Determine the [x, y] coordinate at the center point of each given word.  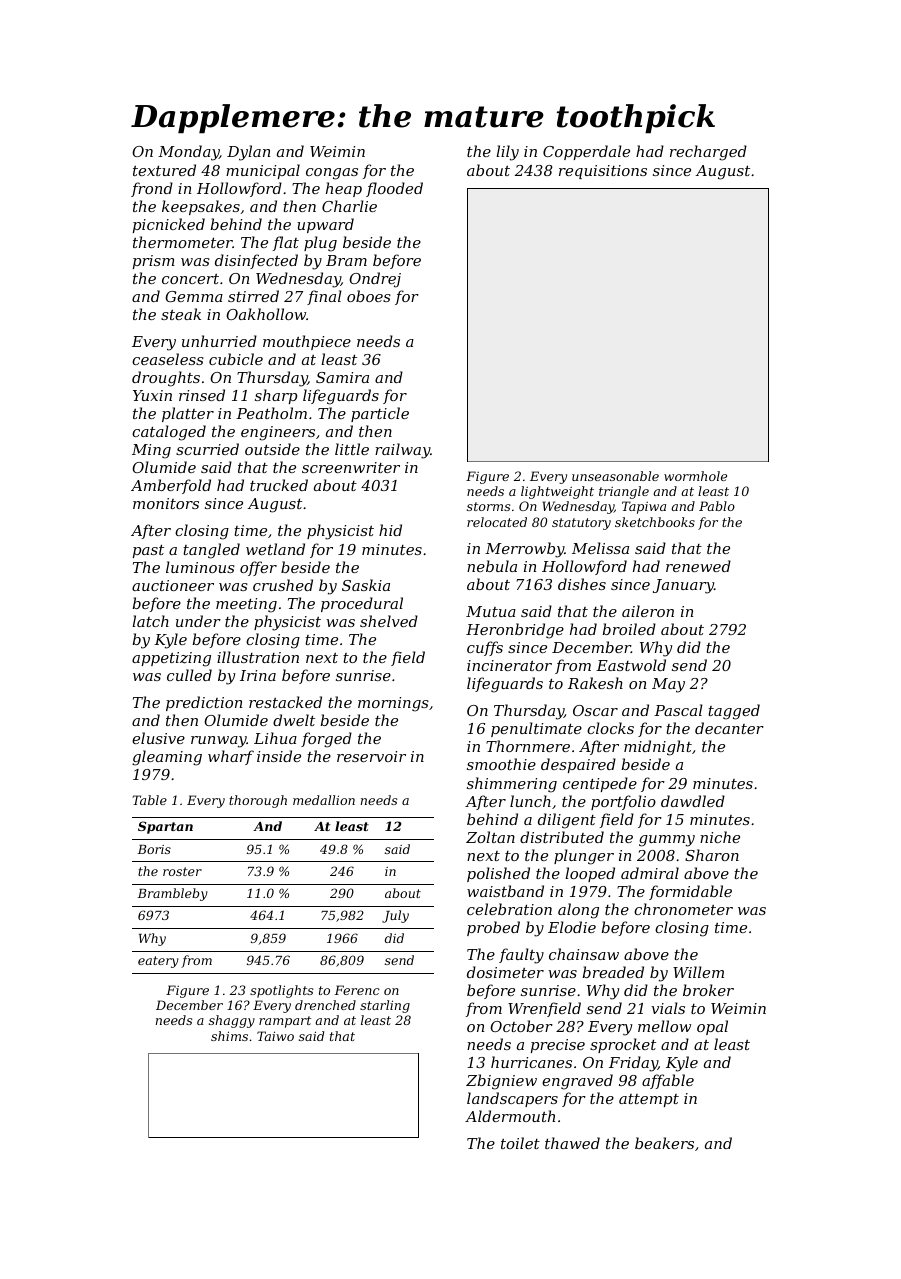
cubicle [236, 359]
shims [229, 1036]
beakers [664, 1143]
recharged [708, 153]
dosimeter [505, 972]
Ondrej [375, 280]
